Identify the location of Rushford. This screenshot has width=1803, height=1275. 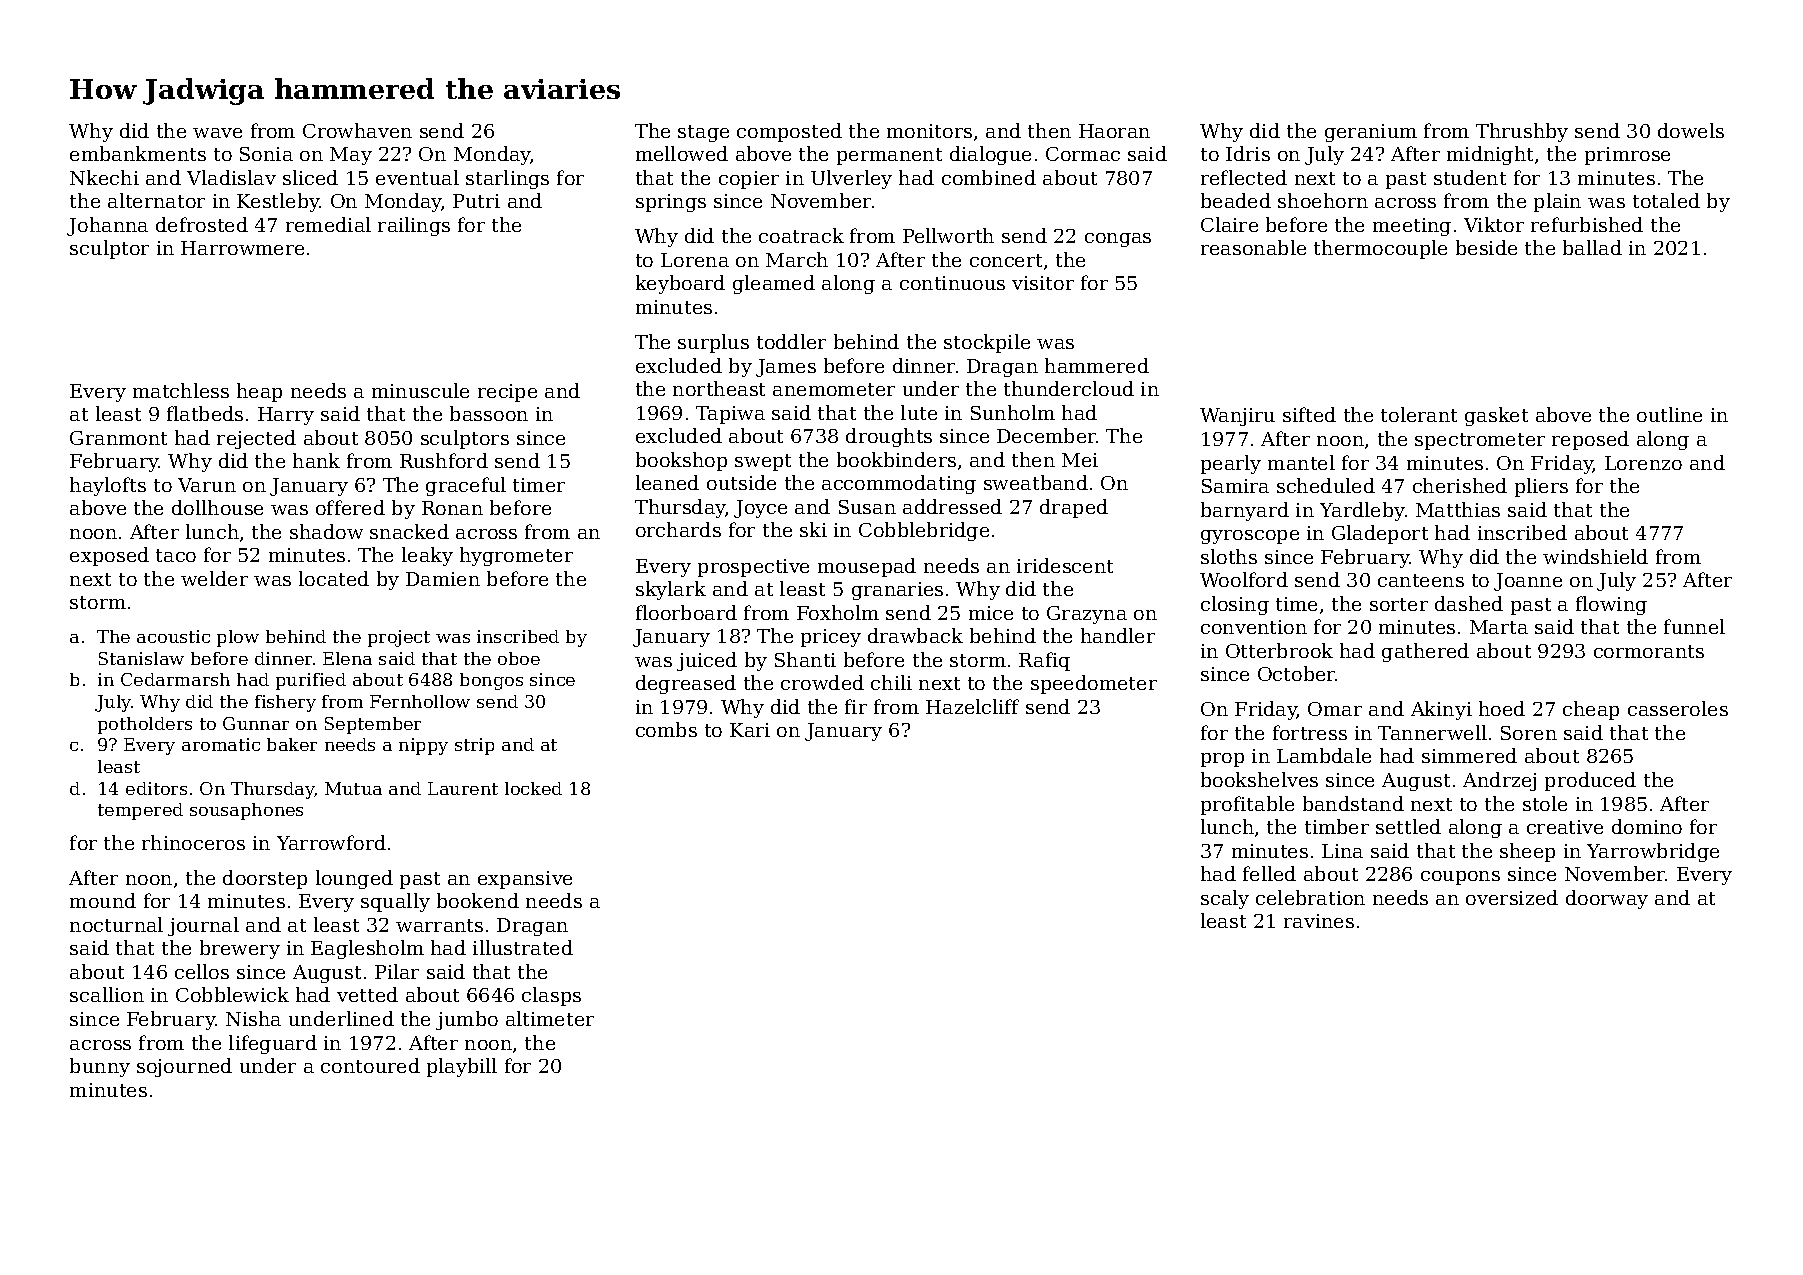
(444, 460).
